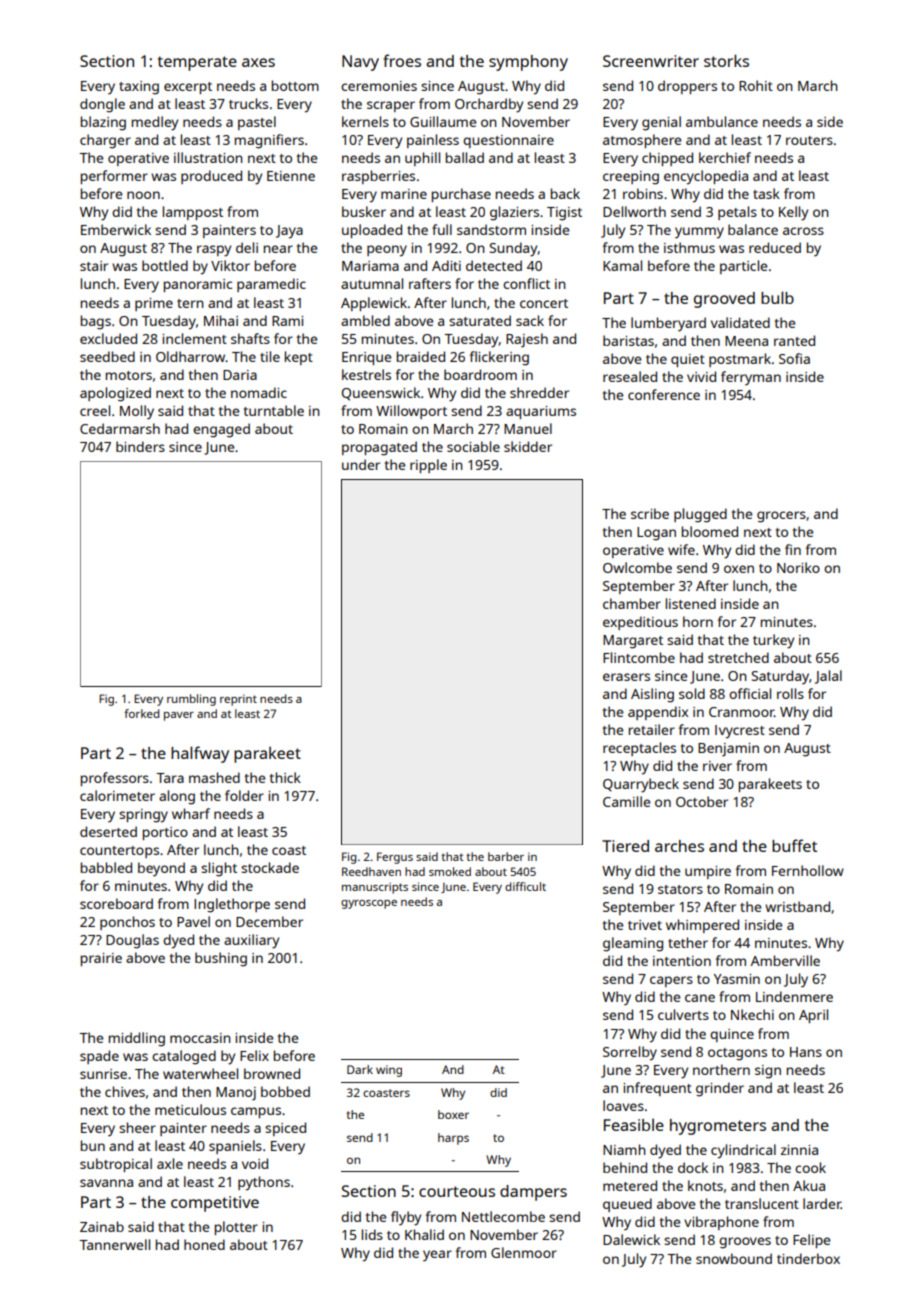 This screenshot has height=1308, width=924. Describe the element at coordinates (794, 340) in the screenshot. I see `ranted` at that location.
